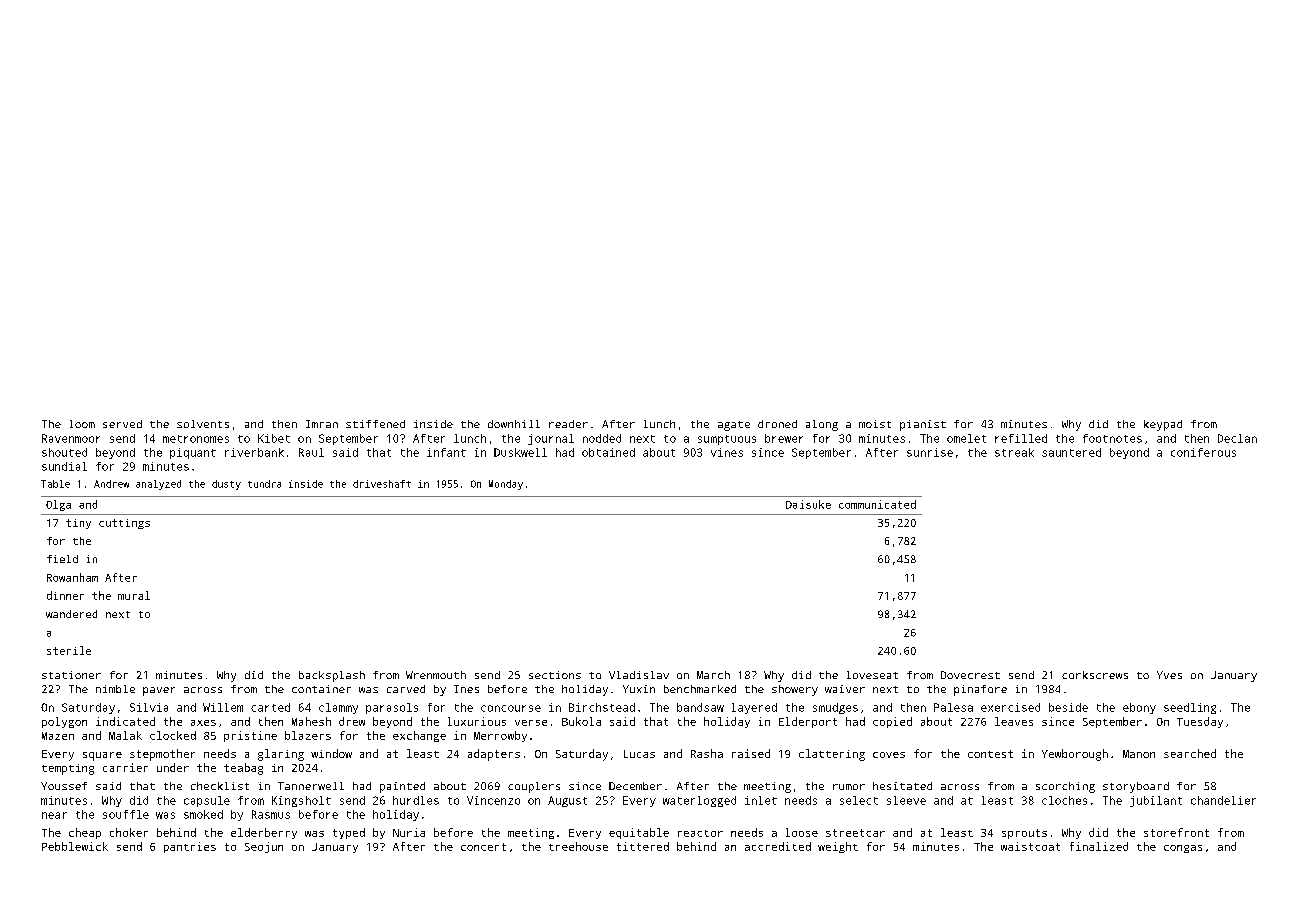  What do you see at coordinates (68, 769) in the image?
I see `tempting` at bounding box center [68, 769].
